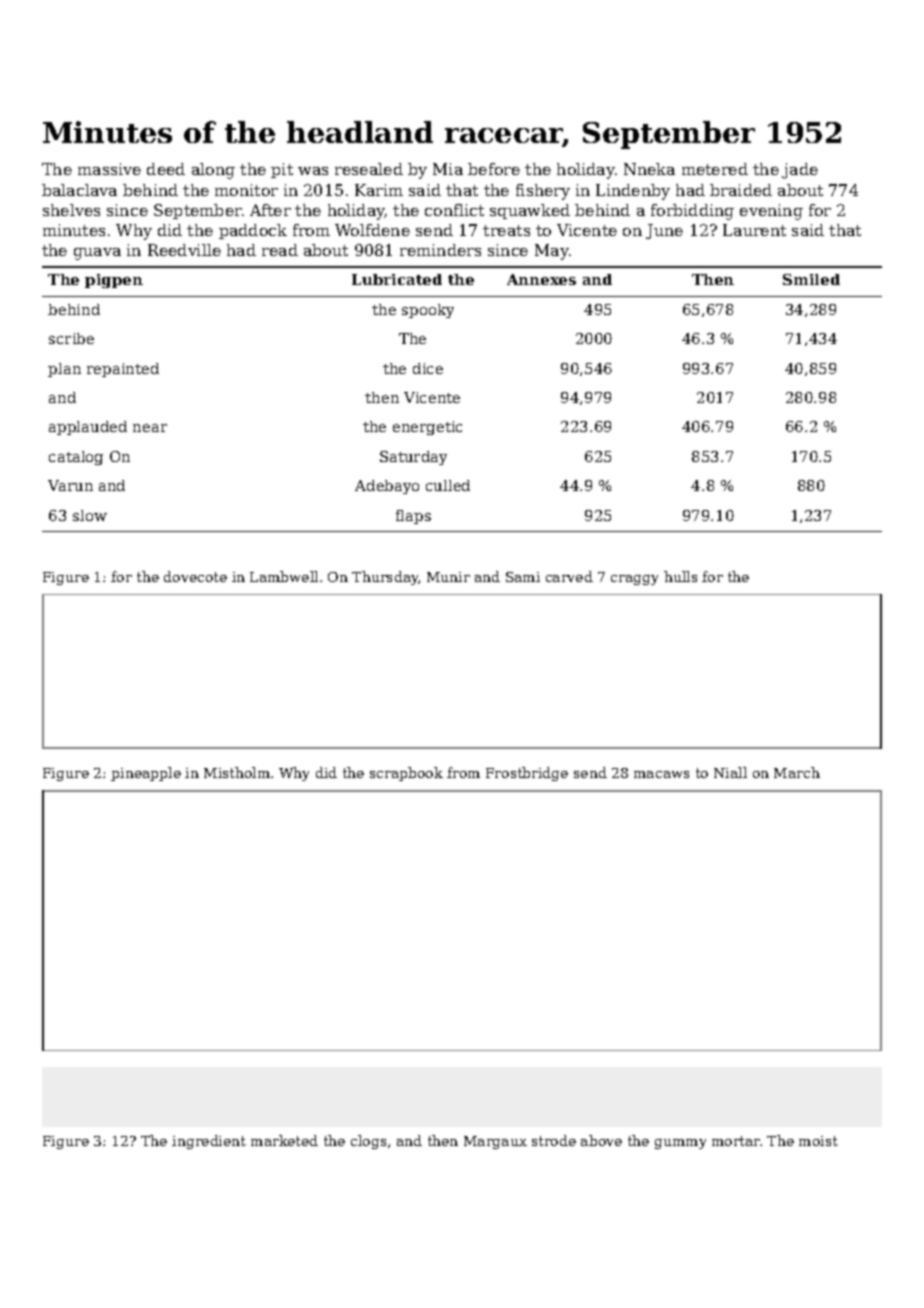  What do you see at coordinates (146, 774) in the screenshot?
I see `pineapple` at bounding box center [146, 774].
